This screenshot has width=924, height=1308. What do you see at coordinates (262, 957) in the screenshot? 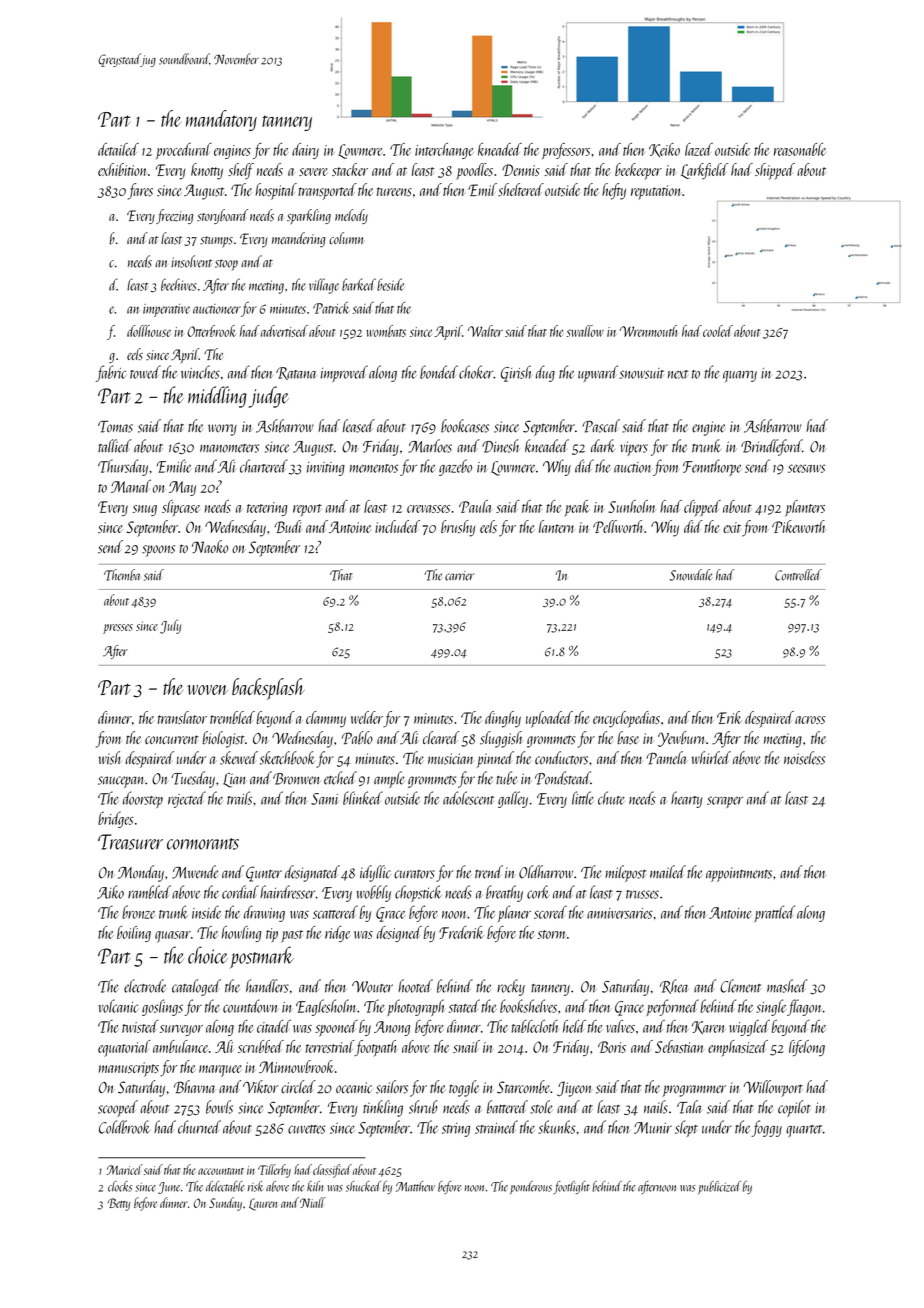
I see `postmark` at bounding box center [262, 957].
